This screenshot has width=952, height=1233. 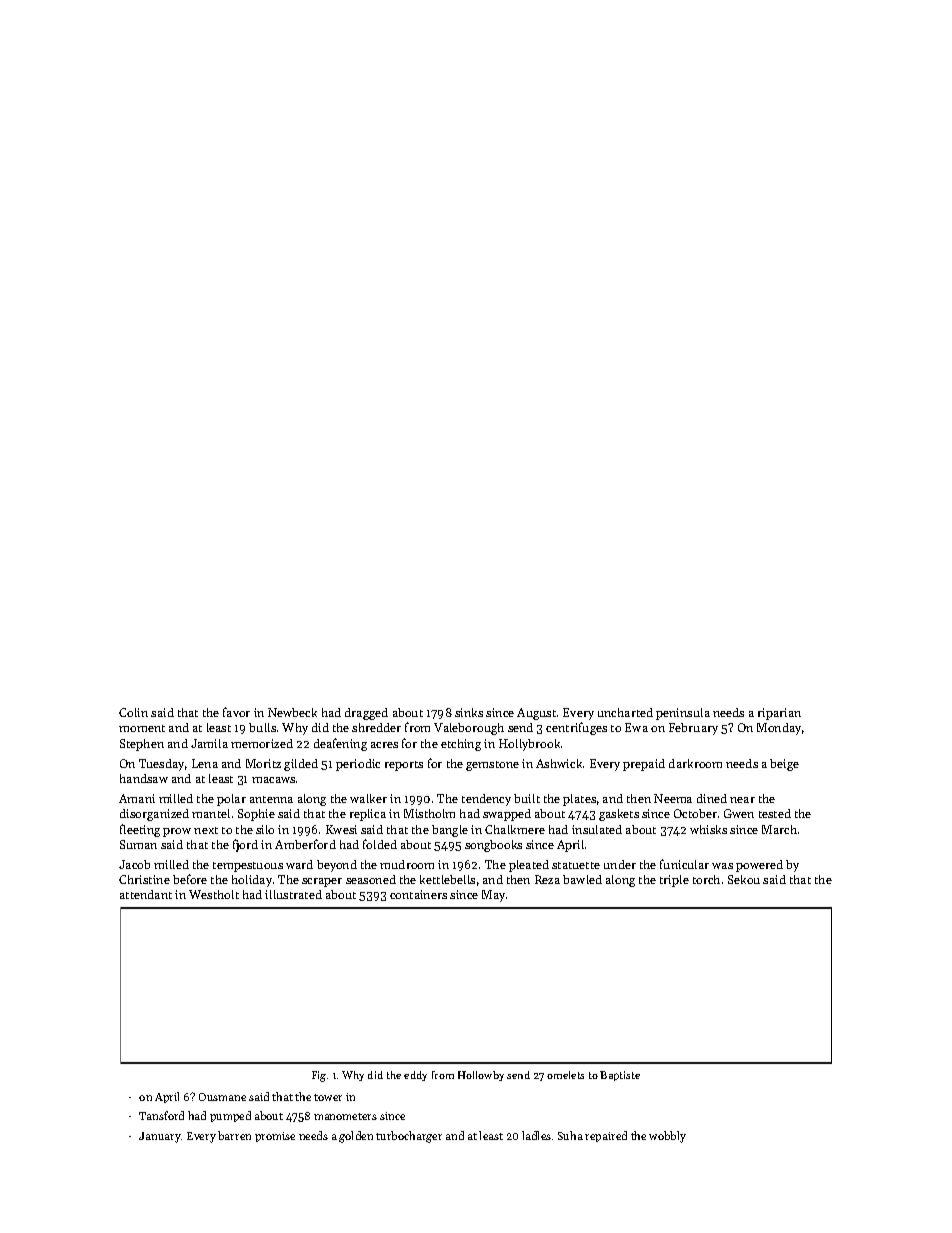 What do you see at coordinates (262, 743) in the screenshot?
I see `memorized` at bounding box center [262, 743].
